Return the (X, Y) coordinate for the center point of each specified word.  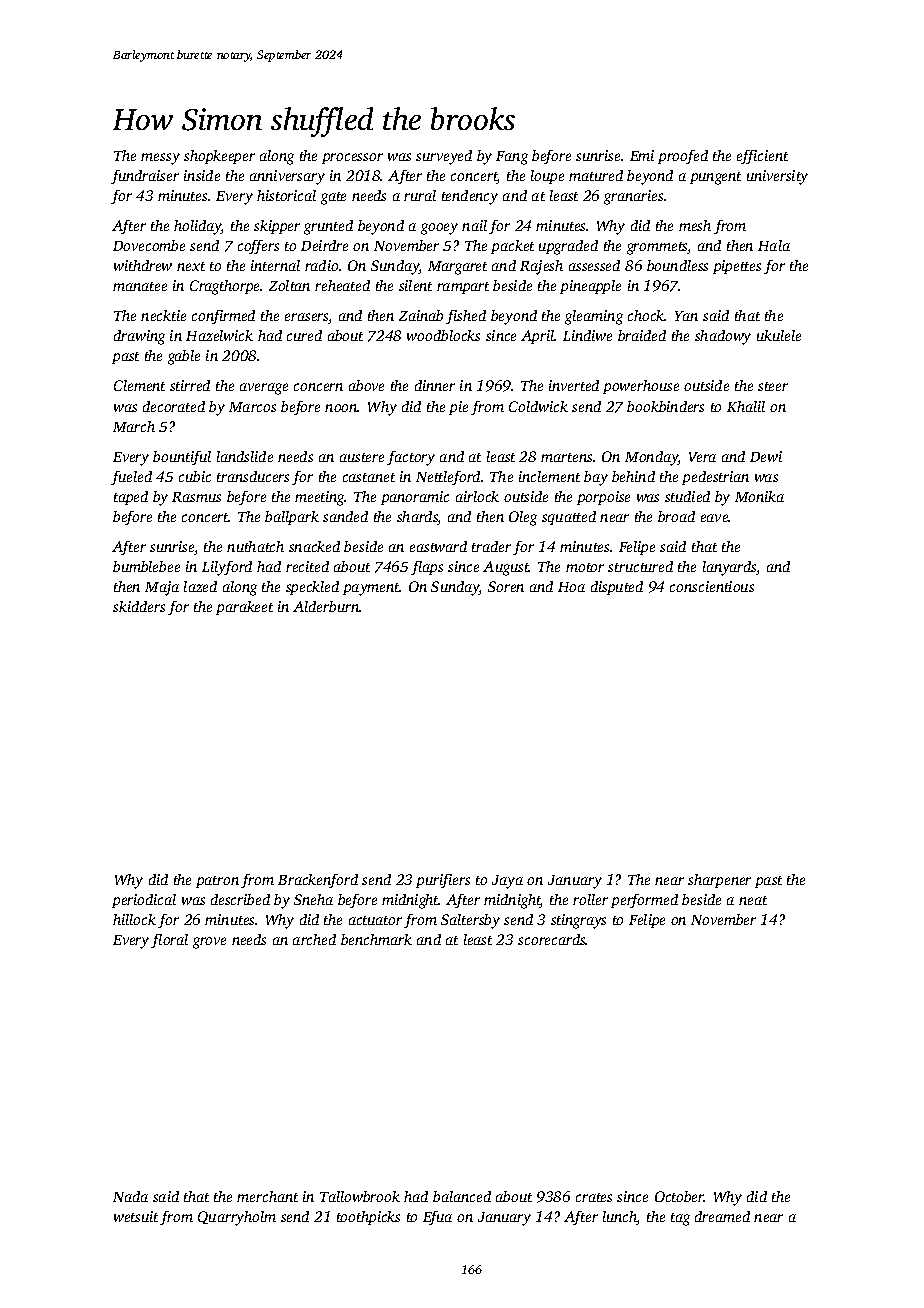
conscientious (712, 586)
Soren (506, 586)
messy (160, 159)
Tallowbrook (360, 1196)
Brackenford (318, 881)
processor (352, 158)
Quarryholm (237, 1218)
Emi (642, 155)
